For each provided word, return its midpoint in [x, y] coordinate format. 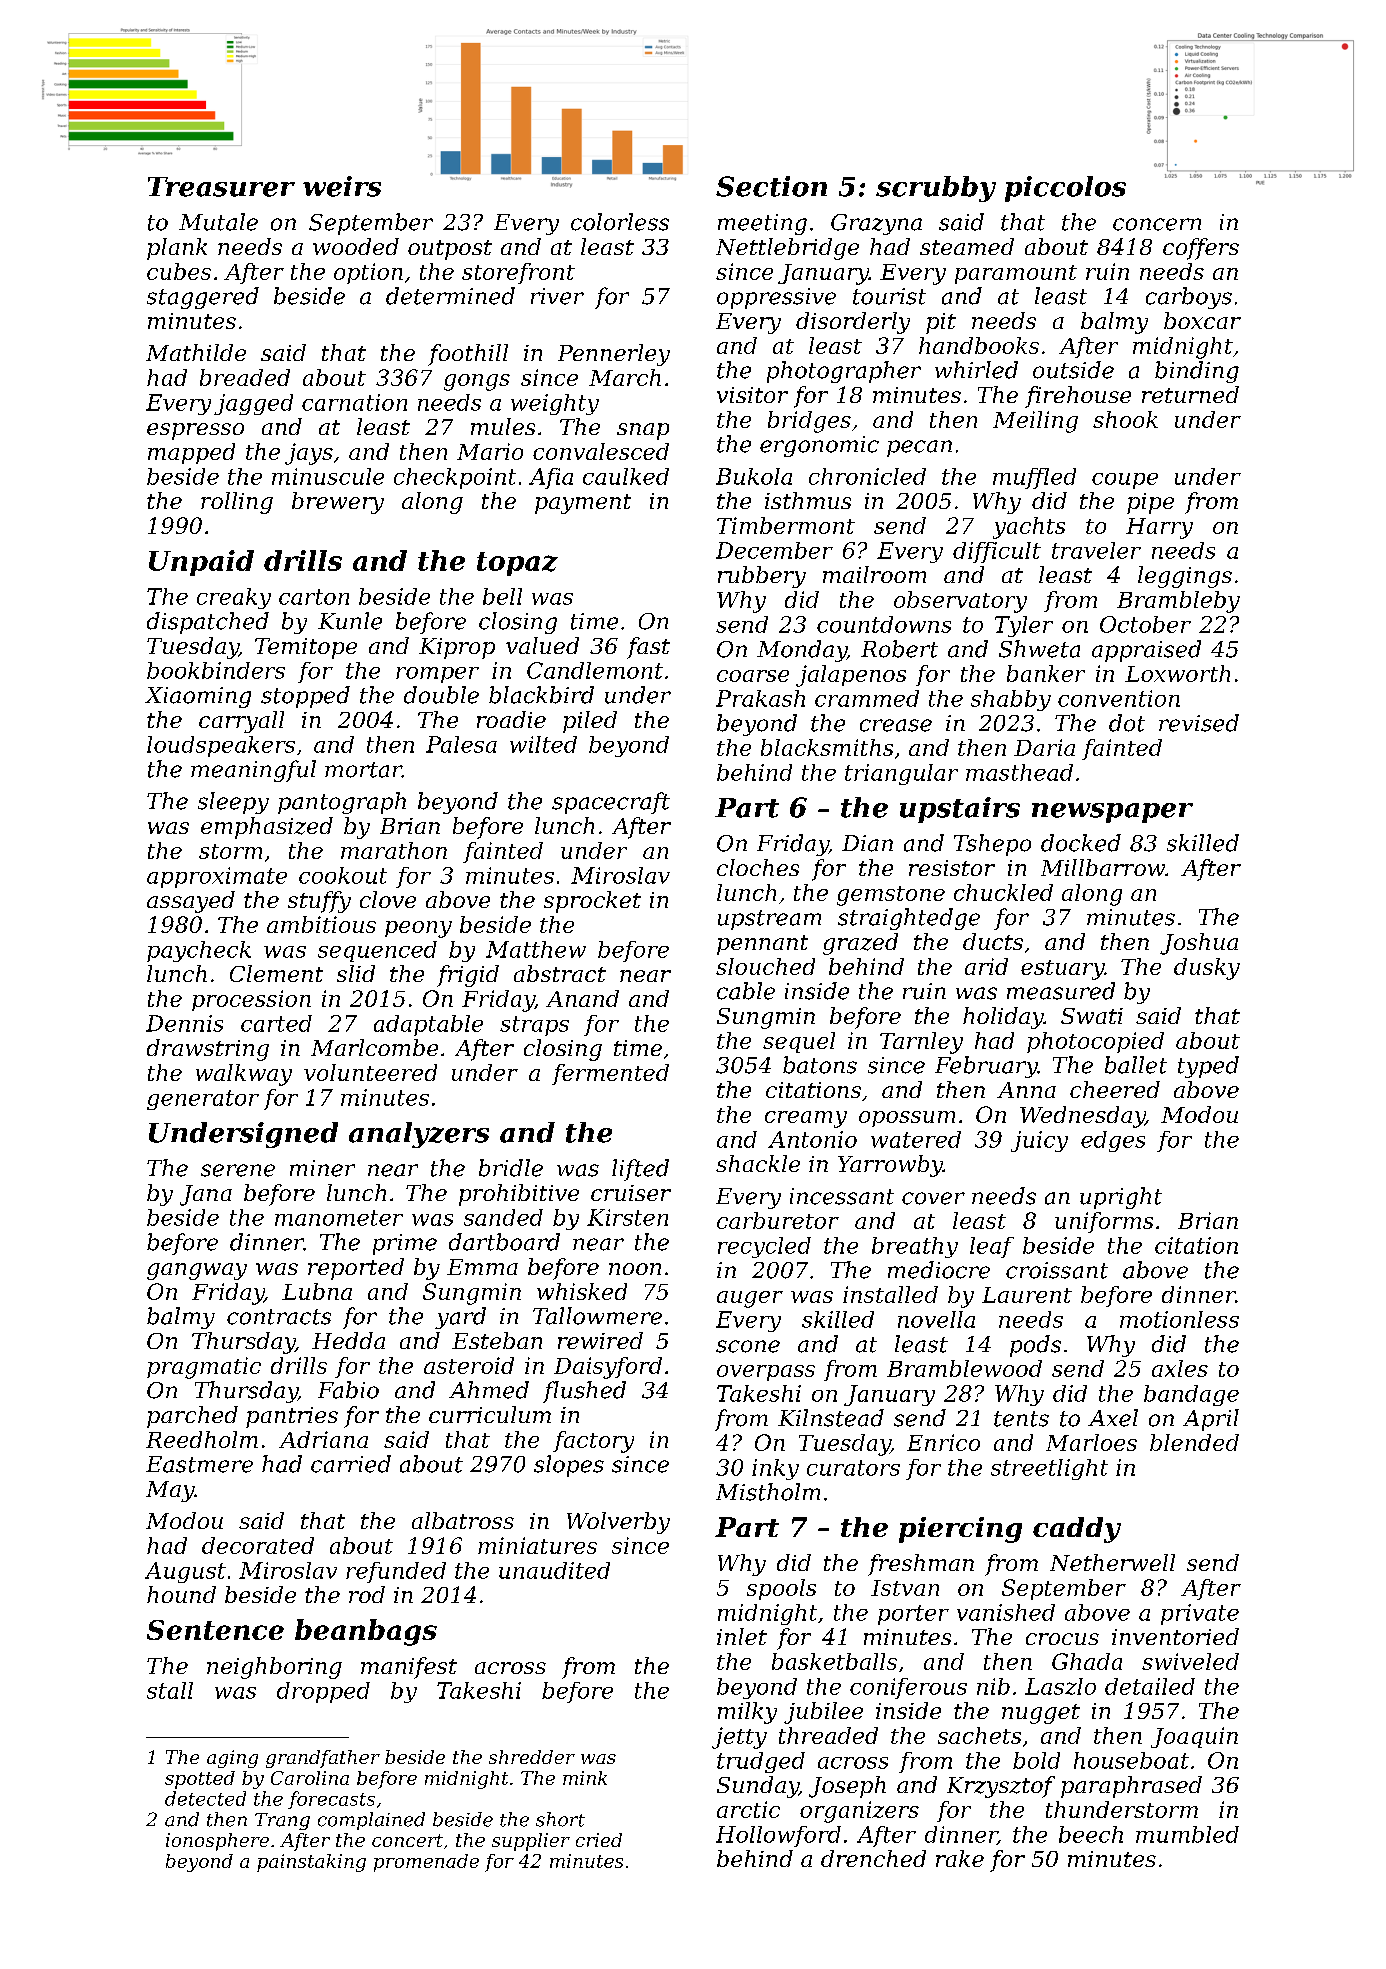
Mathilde [196, 352]
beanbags [366, 1632]
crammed [867, 698]
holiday [1003, 1018]
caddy [1077, 1530]
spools [781, 1589]
